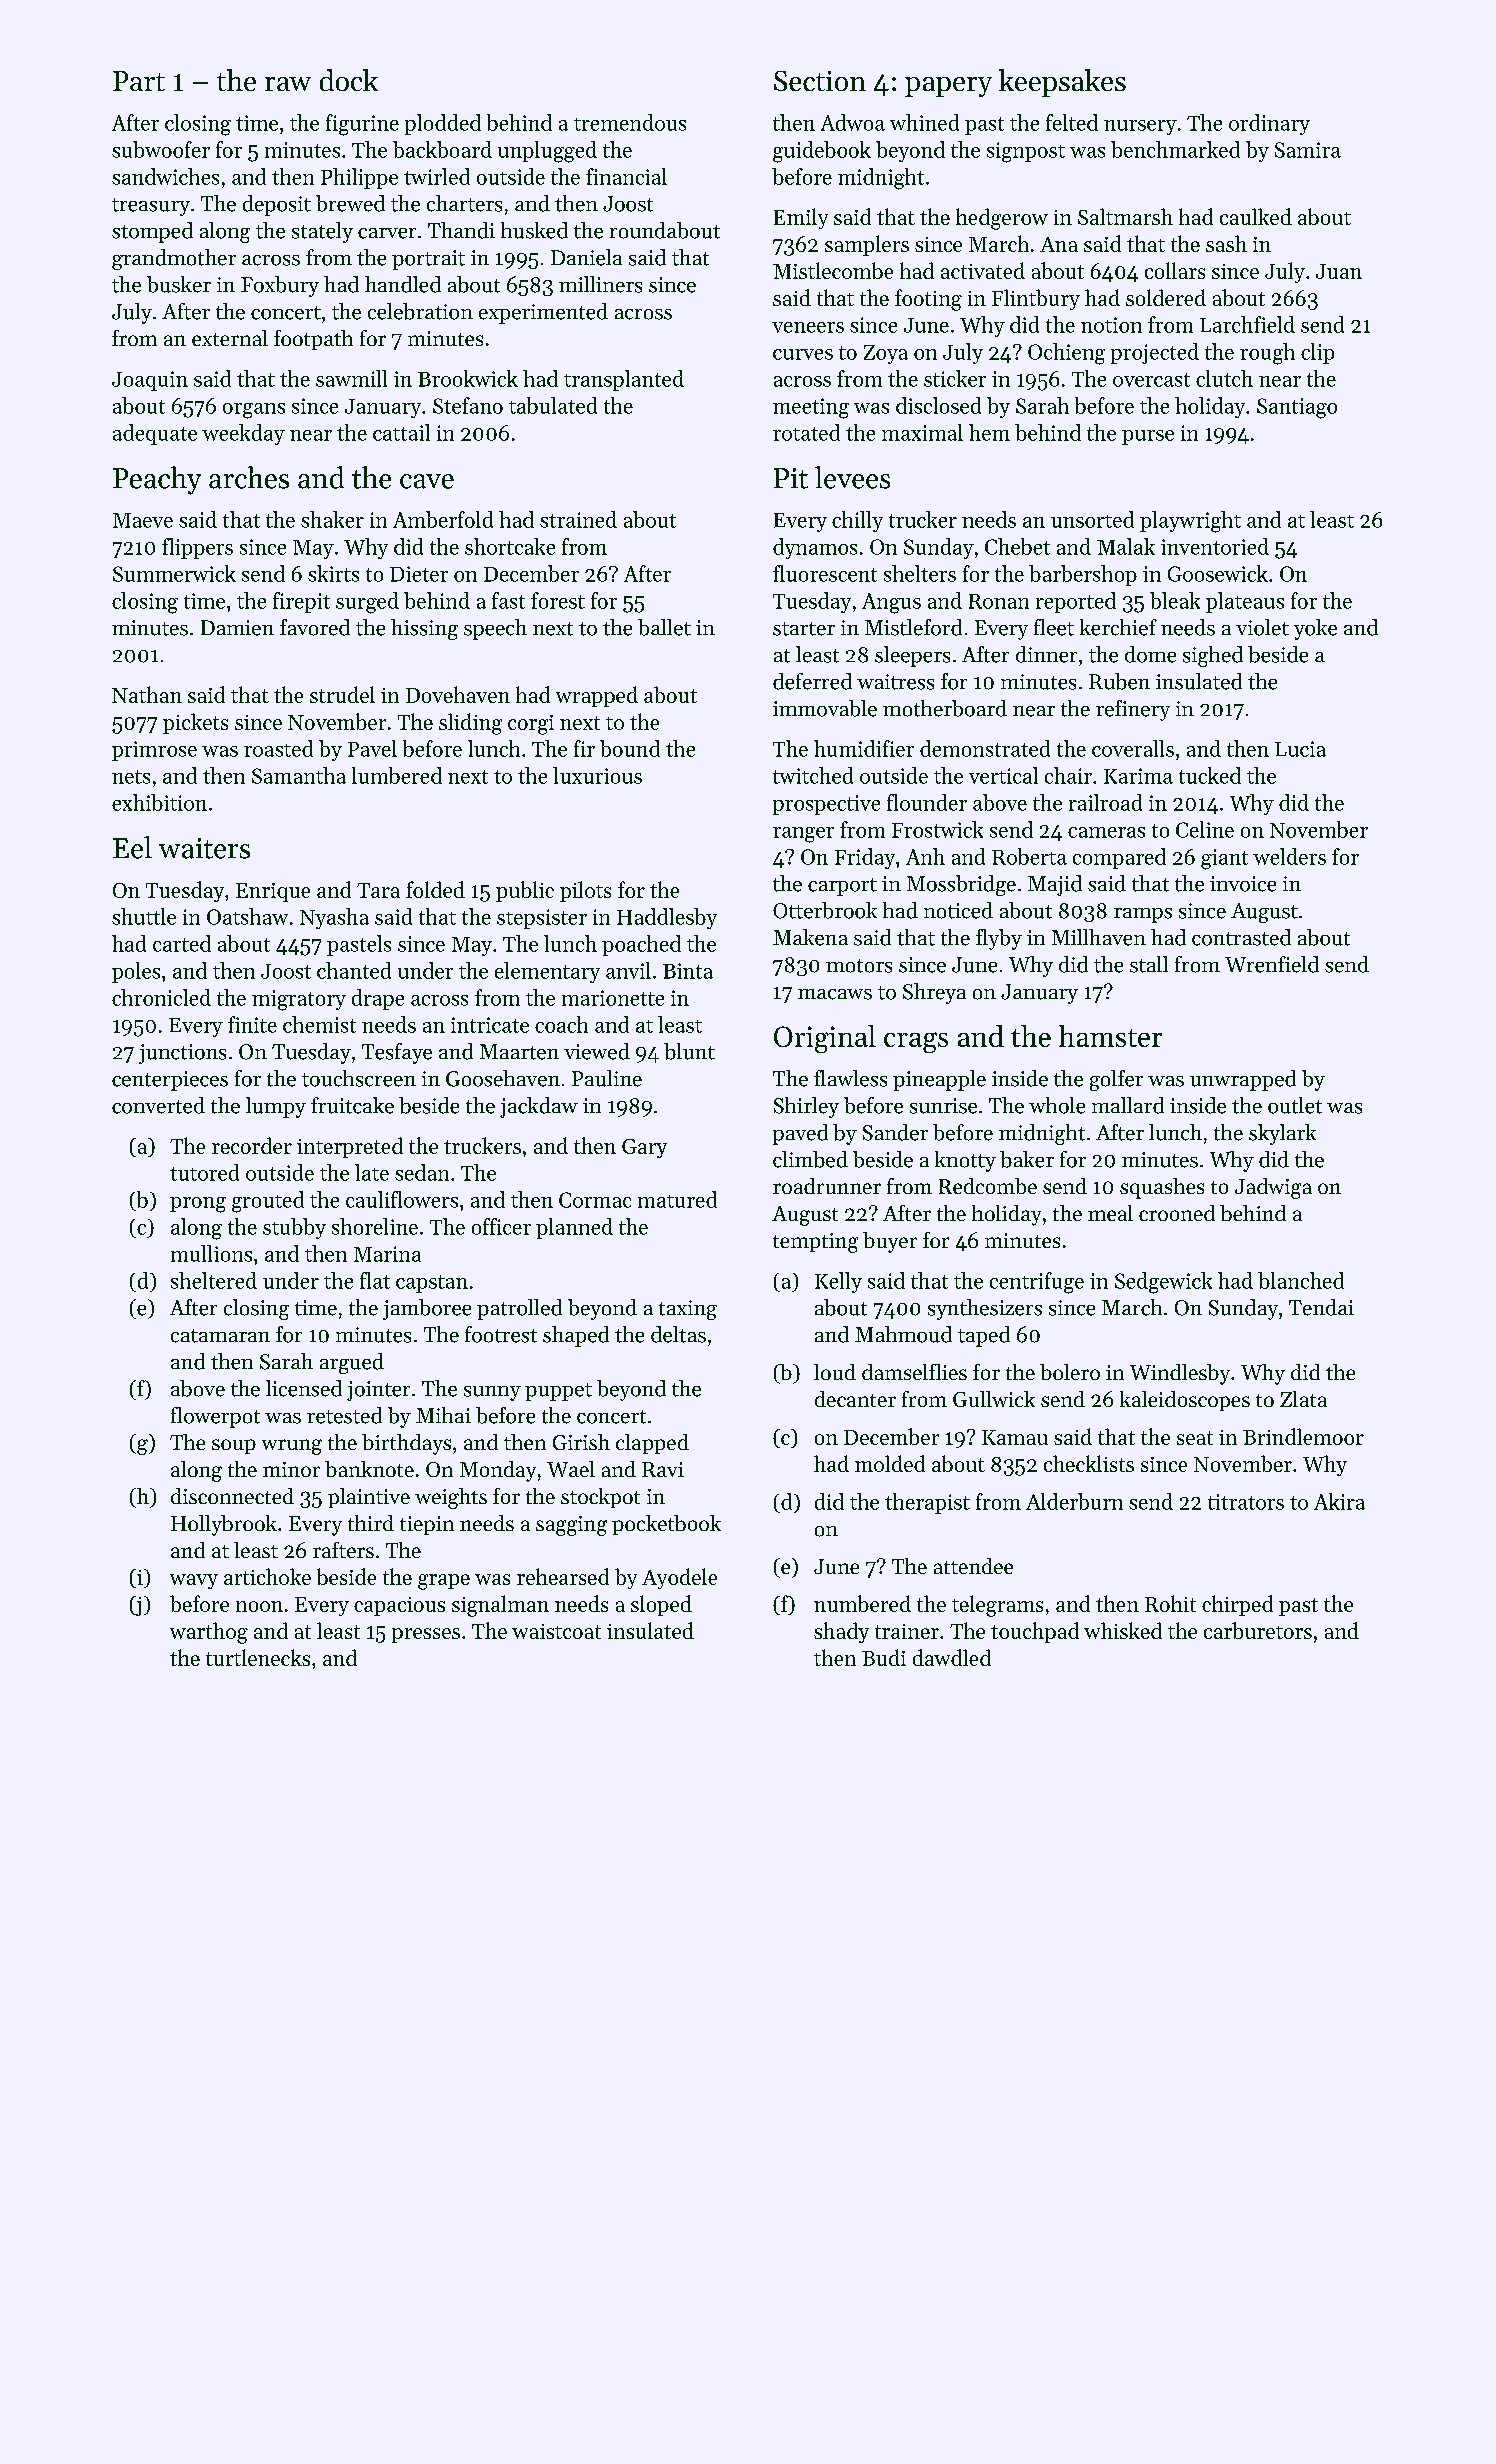 The width and height of the document is (1496, 2464). I want to click on Windlesby, so click(1180, 1374).
